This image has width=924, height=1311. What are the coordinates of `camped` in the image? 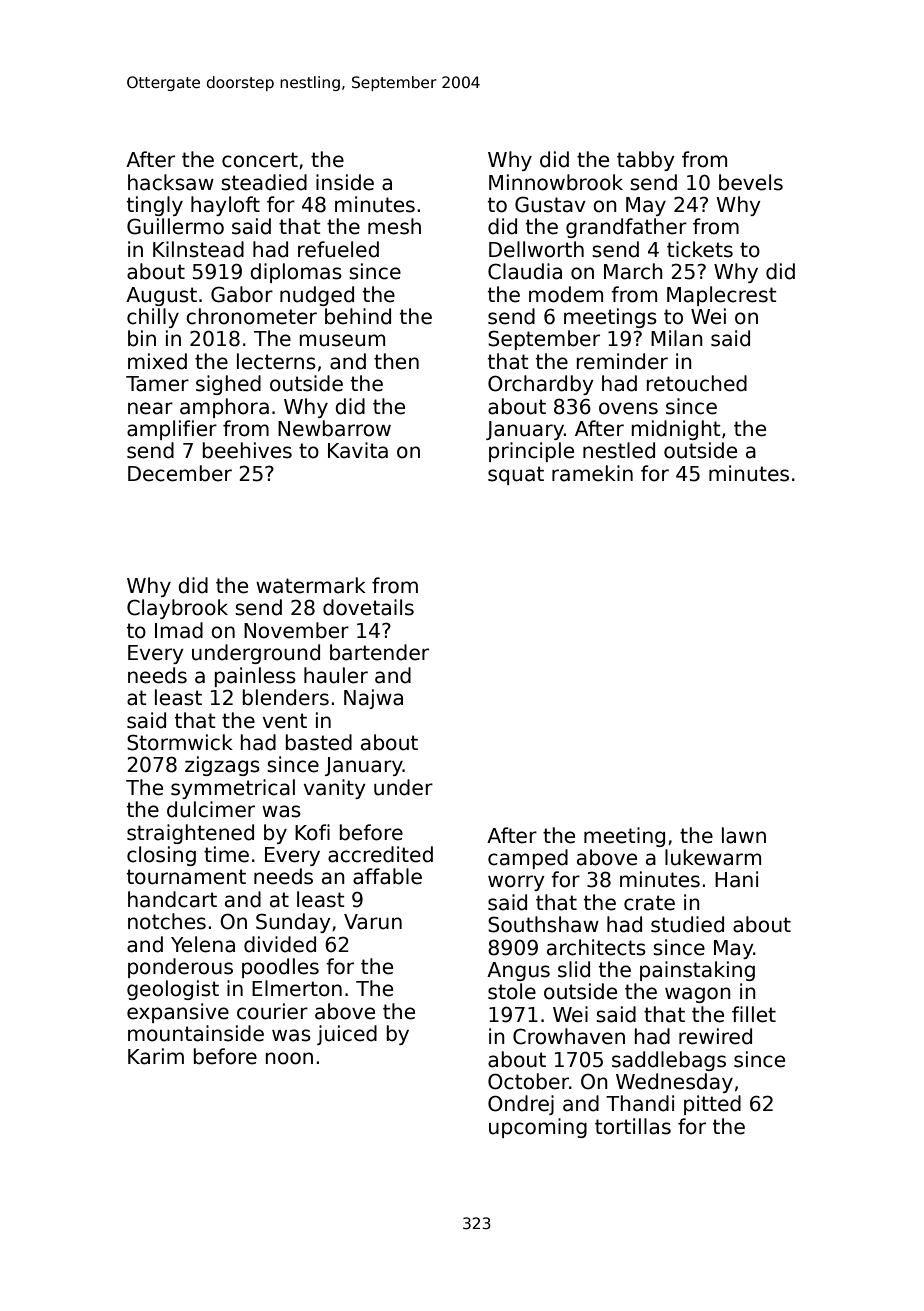 It's located at (528, 859).
